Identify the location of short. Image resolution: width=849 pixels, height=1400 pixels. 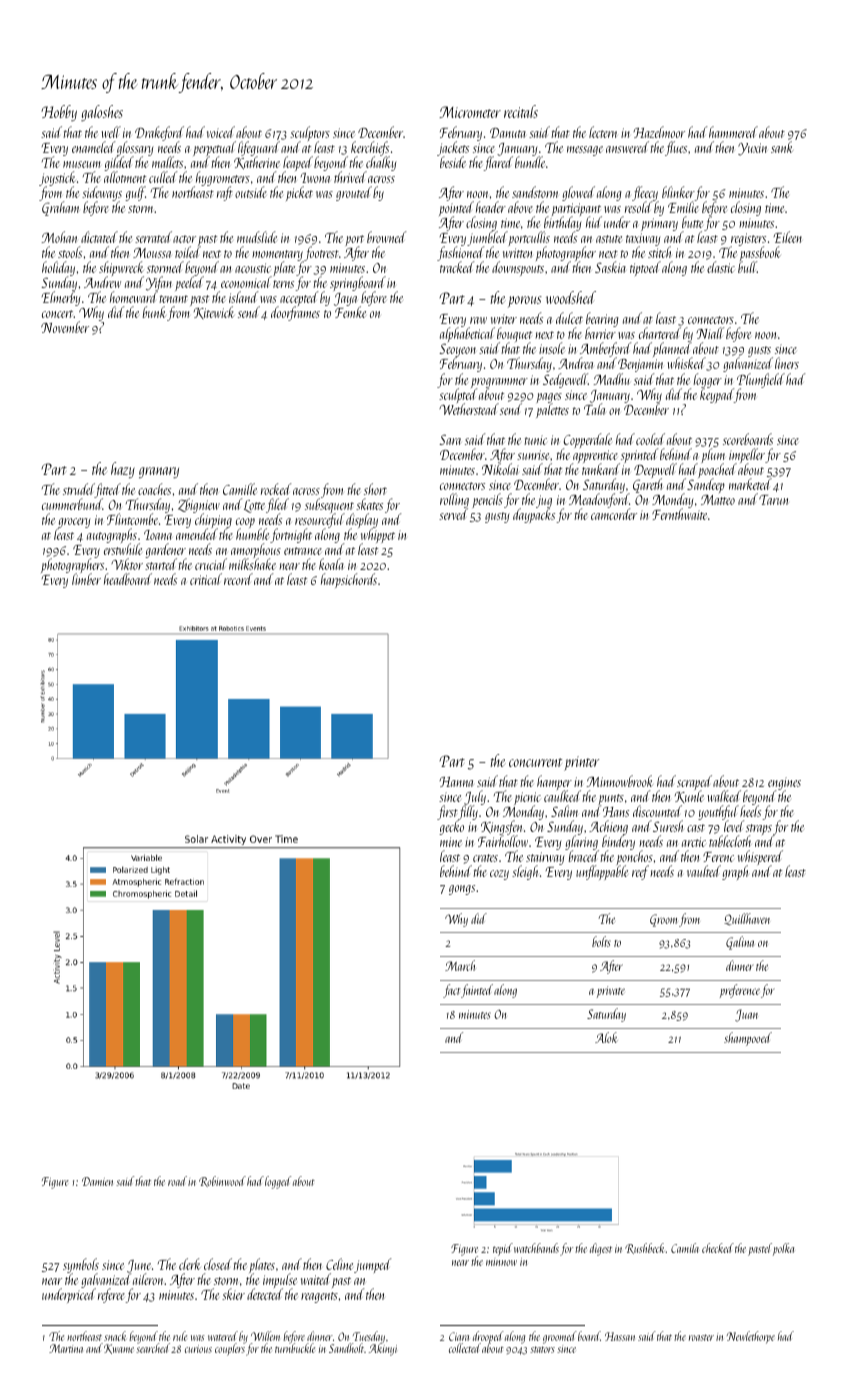
(375, 489).
